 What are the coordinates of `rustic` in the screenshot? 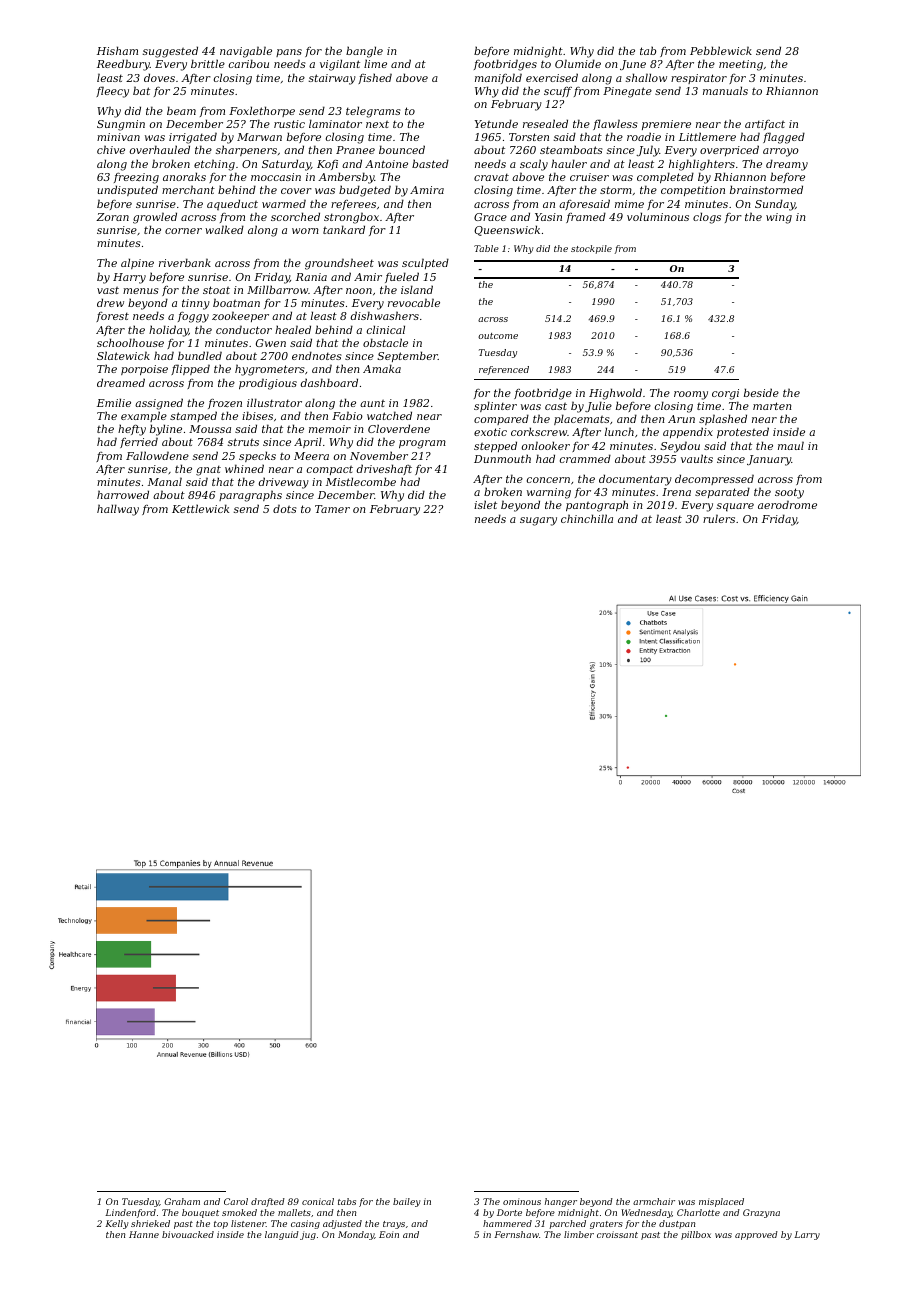 It's located at (289, 124).
